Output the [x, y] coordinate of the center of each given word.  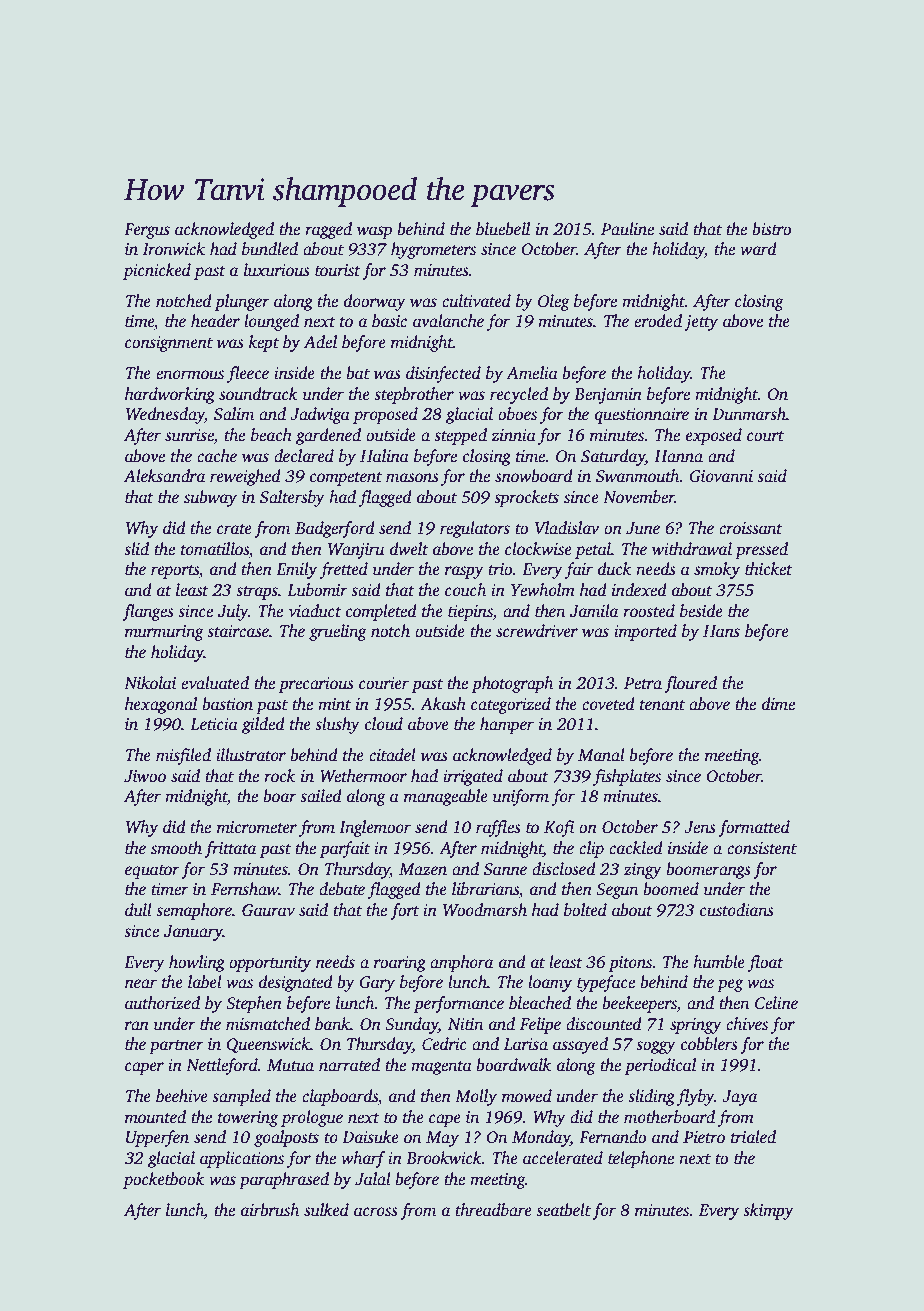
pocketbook [163, 1180]
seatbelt [563, 1210]
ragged [328, 230]
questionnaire [642, 416]
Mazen [423, 869]
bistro [771, 229]
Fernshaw [245, 889]
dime [778, 704]
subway [210, 498]
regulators [475, 529]
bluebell [503, 229]
